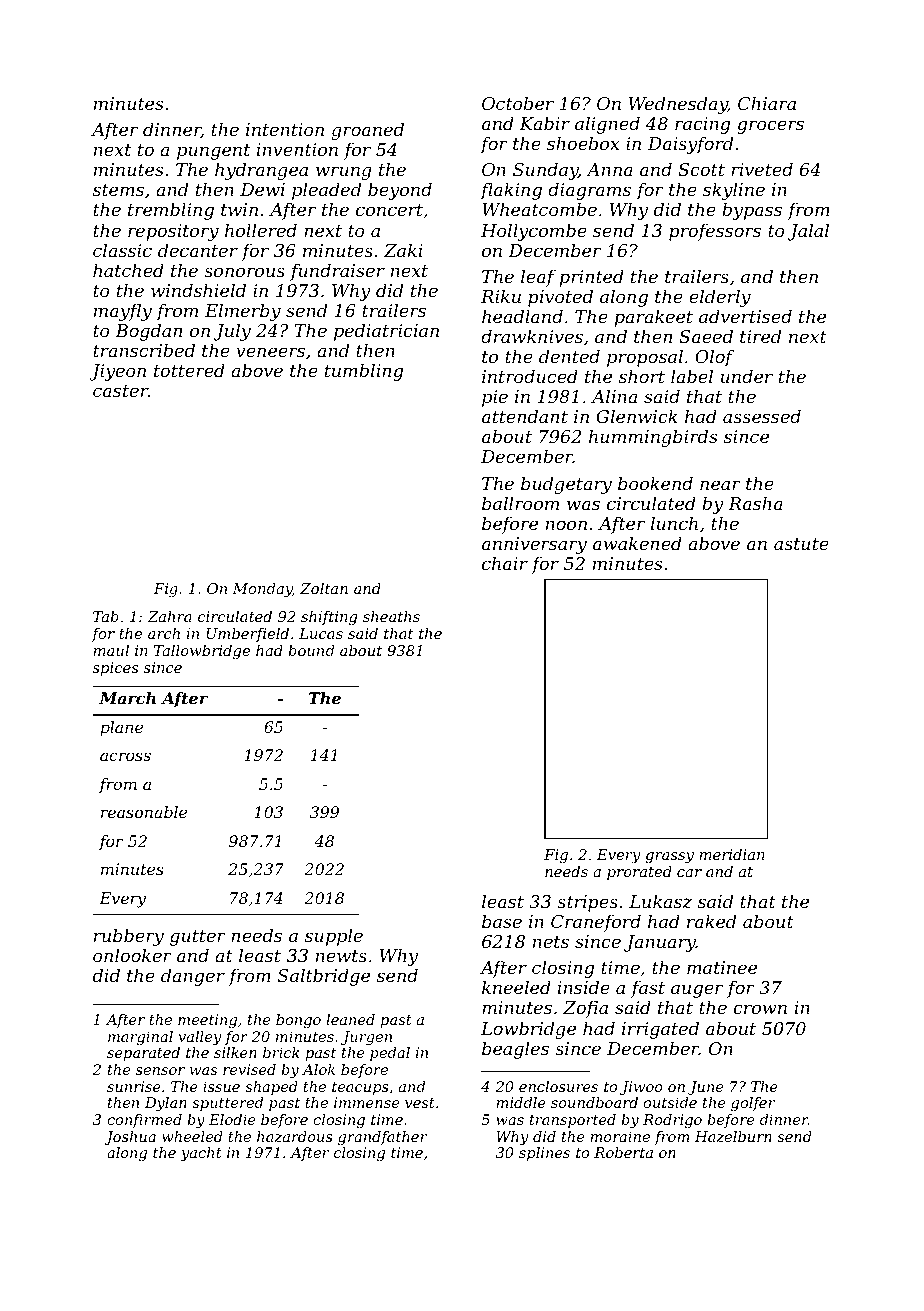 The height and width of the document is (1311, 924). I want to click on meridian, so click(732, 854).
